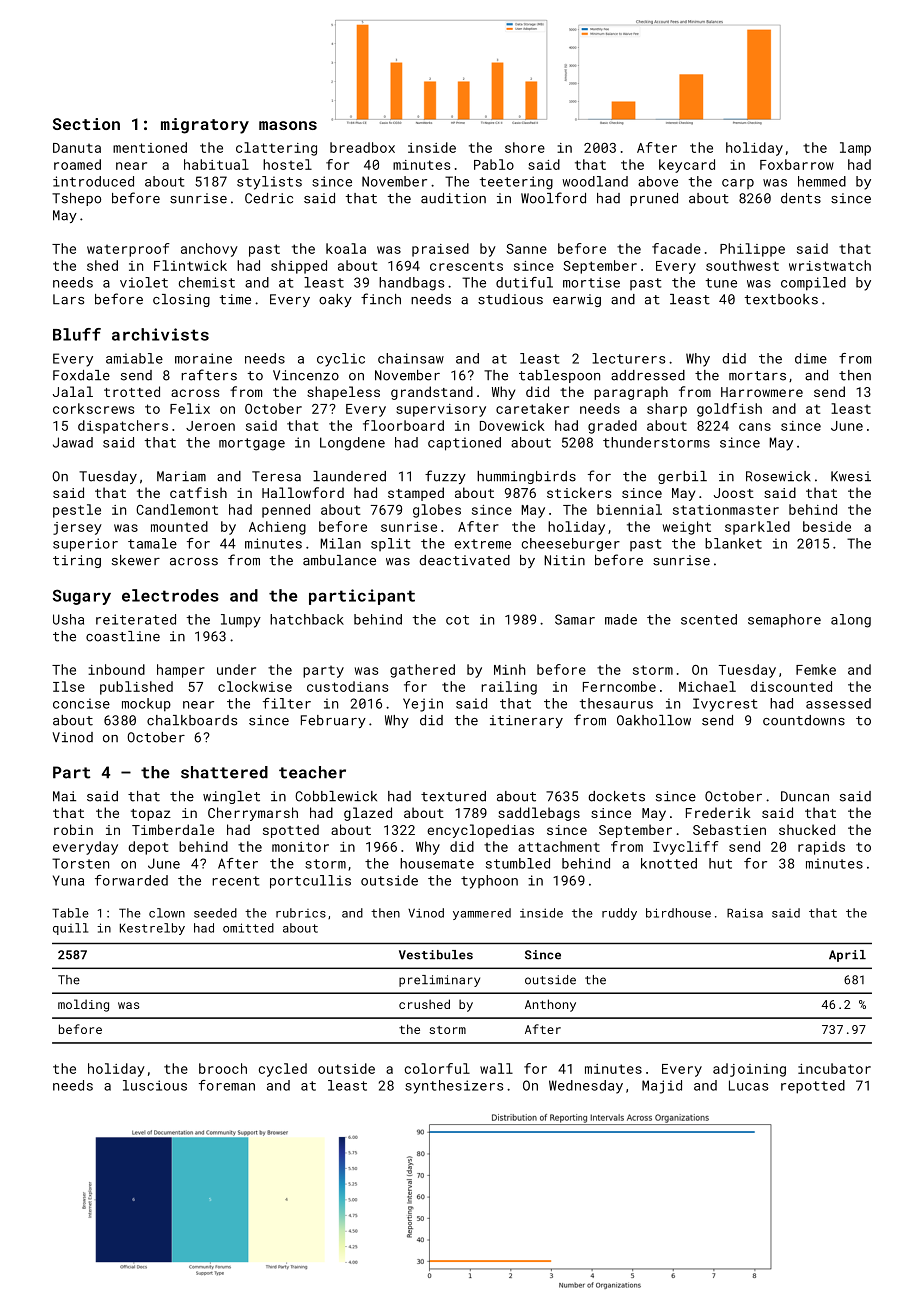  What do you see at coordinates (464, 444) in the screenshot?
I see `captioned` at bounding box center [464, 444].
